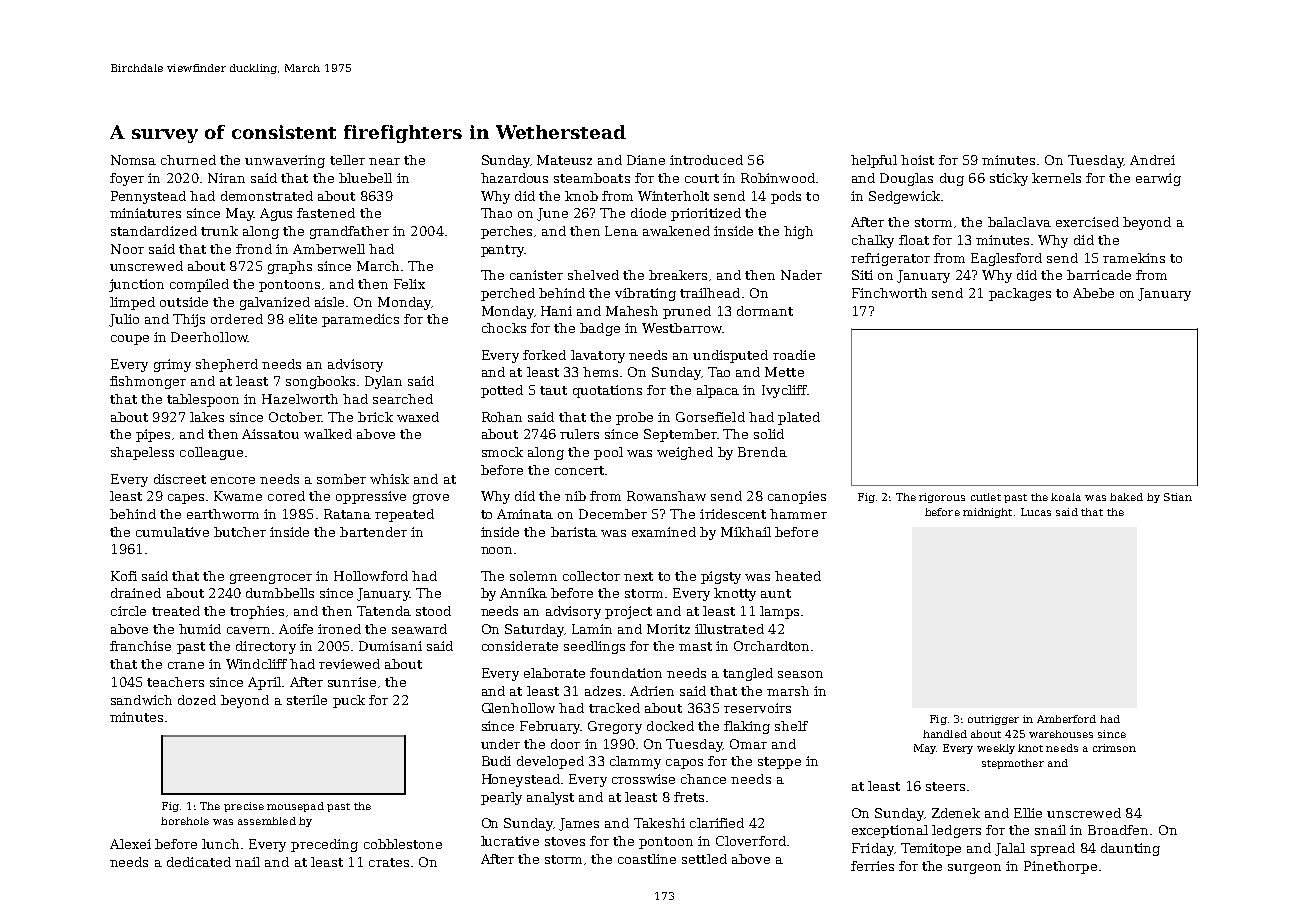  Describe the element at coordinates (130, 340) in the page. I see `coupe` at that location.
